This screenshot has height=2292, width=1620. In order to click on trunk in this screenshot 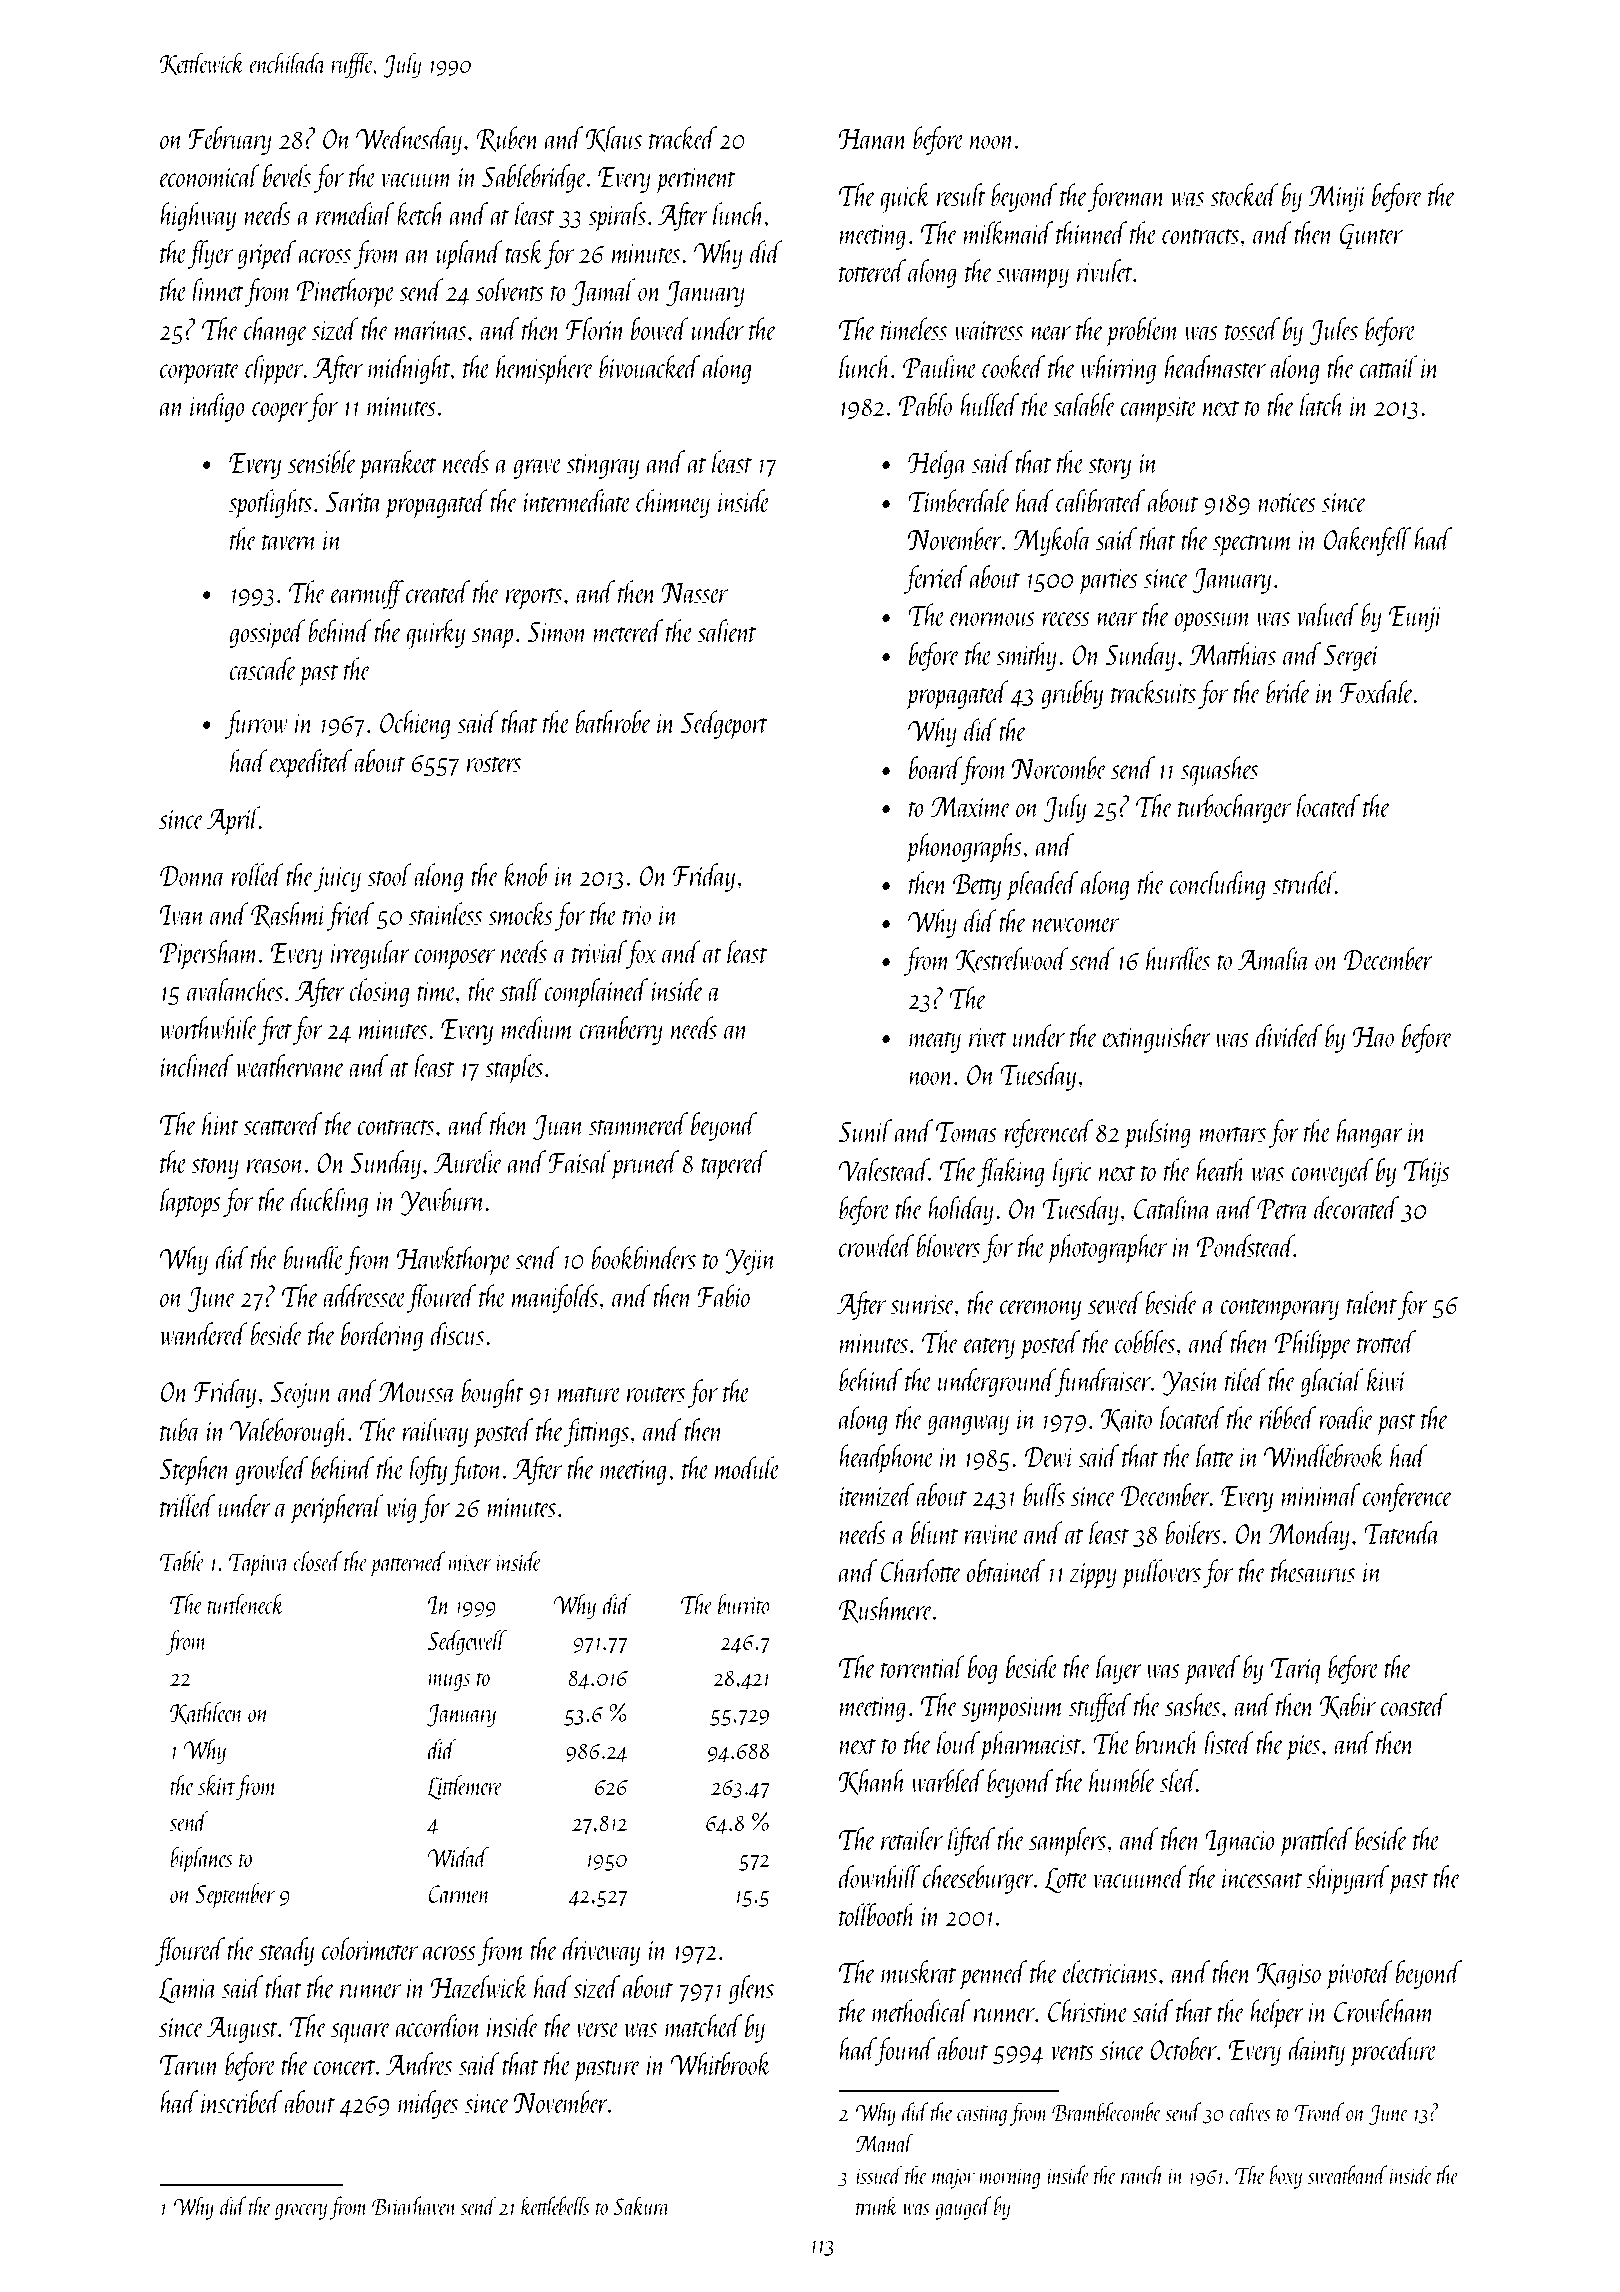, I will do `click(877, 2205)`.
